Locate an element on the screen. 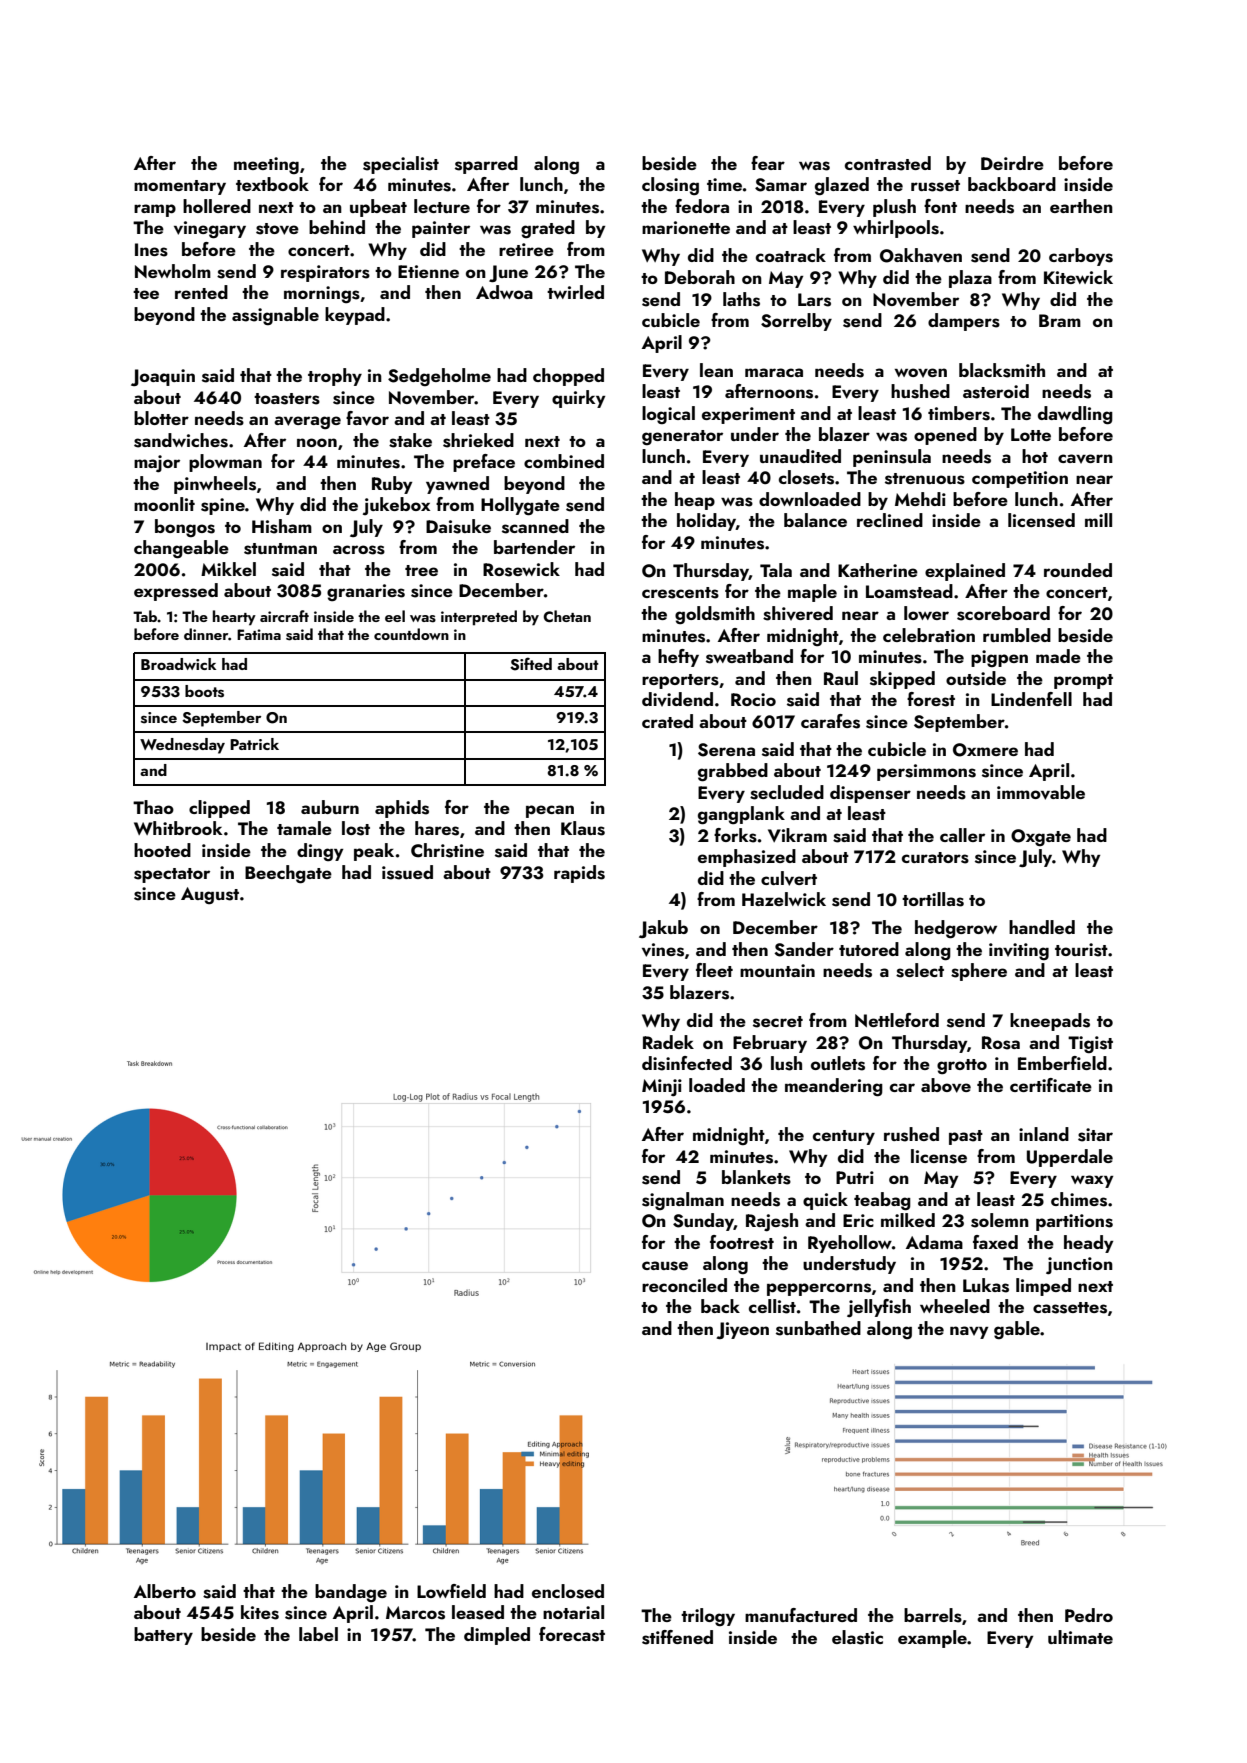 The height and width of the screenshot is (1763, 1247). Alberto is located at coordinates (165, 1591).
